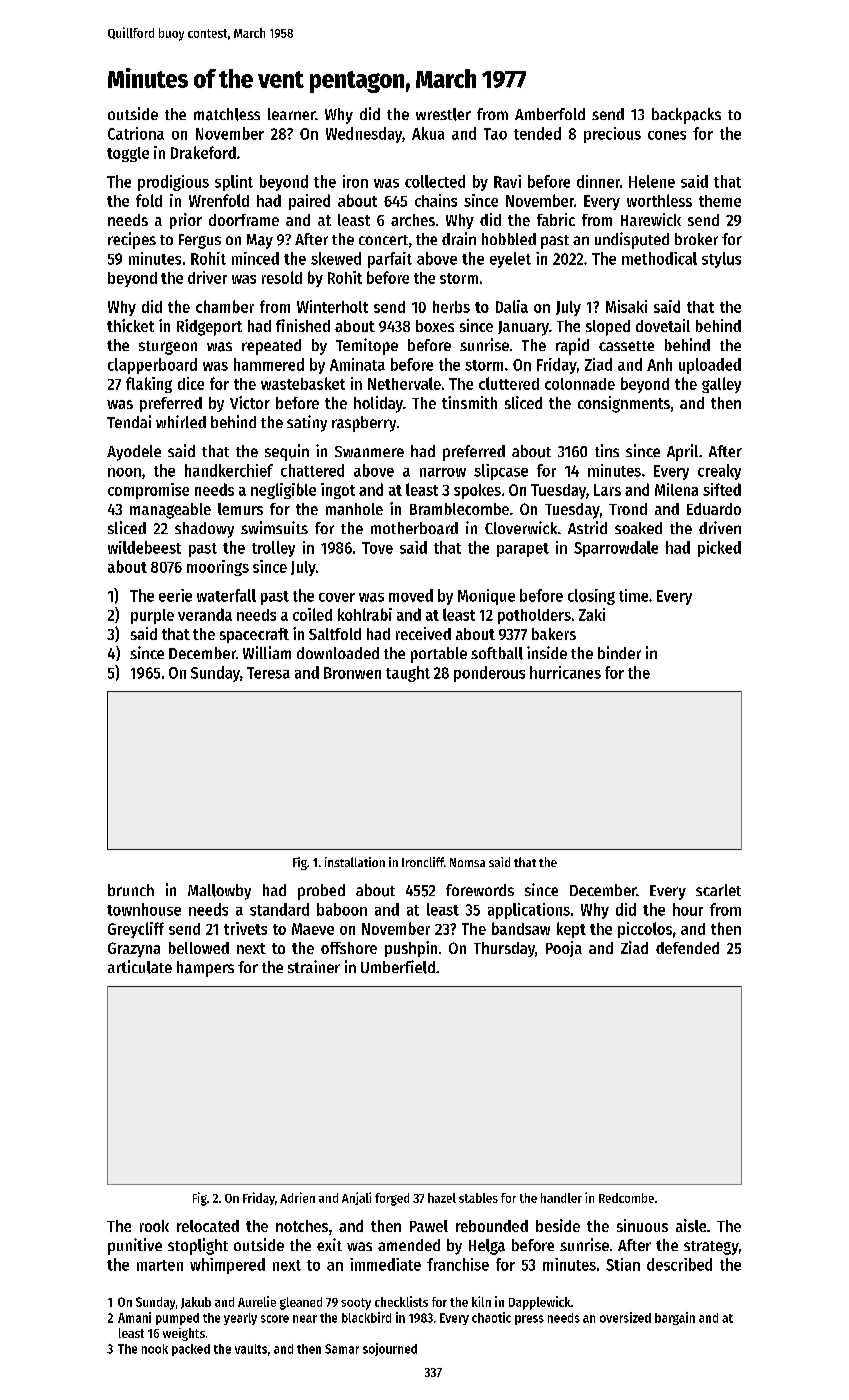 The width and height of the document is (849, 1400). What do you see at coordinates (129, 421) in the document?
I see `Tendai` at bounding box center [129, 421].
